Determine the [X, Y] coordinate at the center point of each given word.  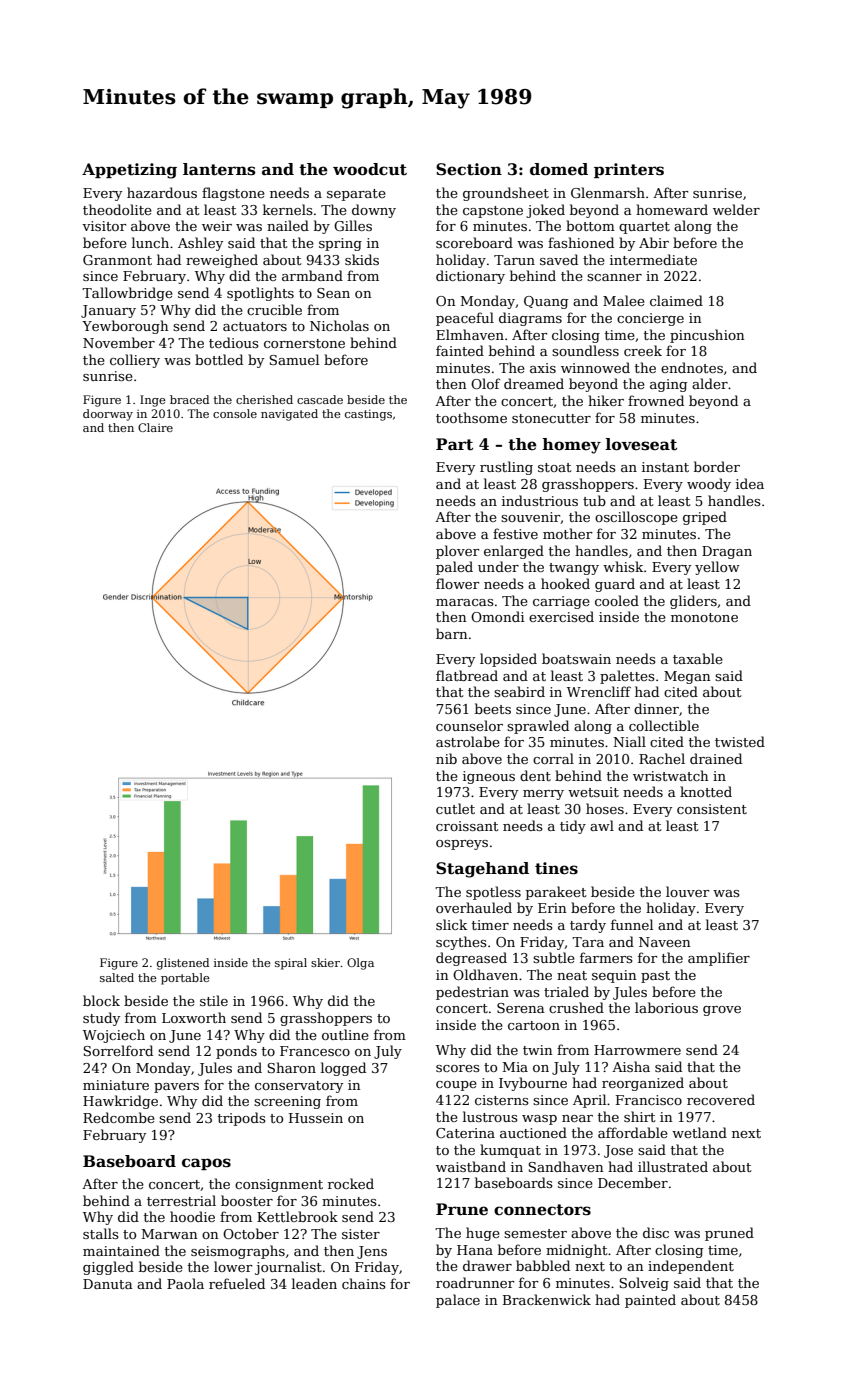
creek [643, 350]
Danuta [108, 1284]
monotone [704, 617]
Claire [155, 427]
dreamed [534, 383]
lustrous [490, 1116]
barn [451, 633]
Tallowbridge [127, 294]
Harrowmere [637, 1050]
